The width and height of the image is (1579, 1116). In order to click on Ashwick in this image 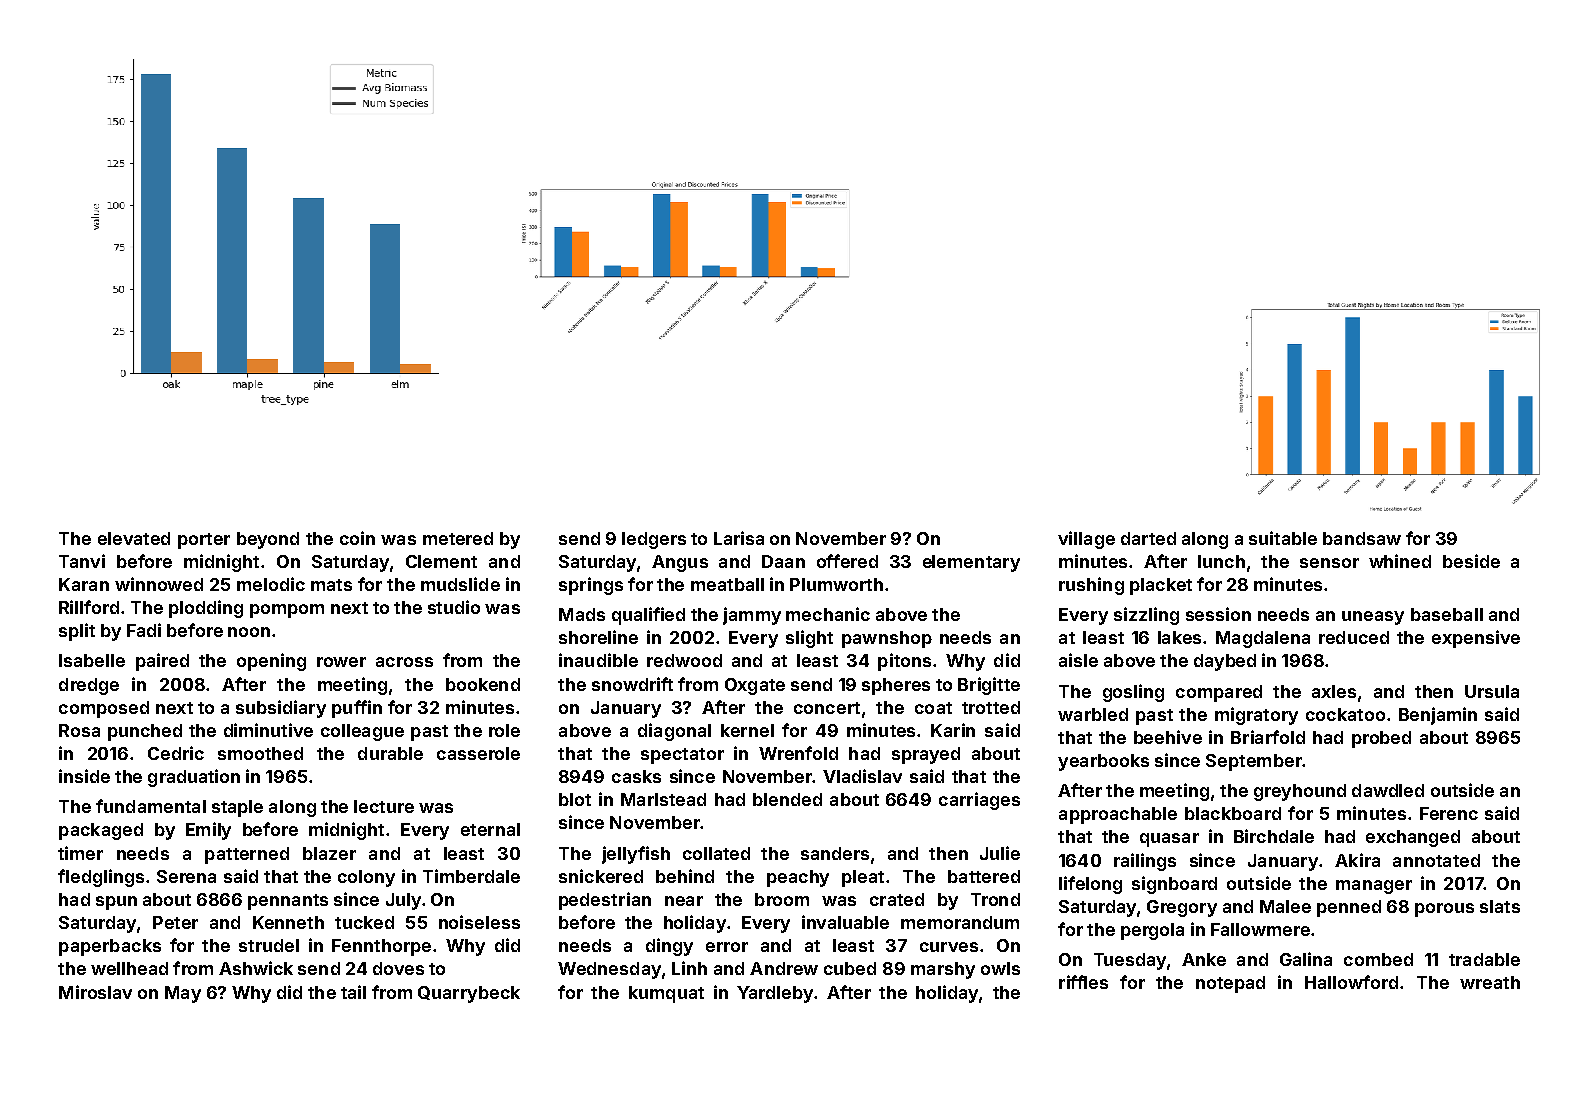, I will do `click(256, 968)`.
